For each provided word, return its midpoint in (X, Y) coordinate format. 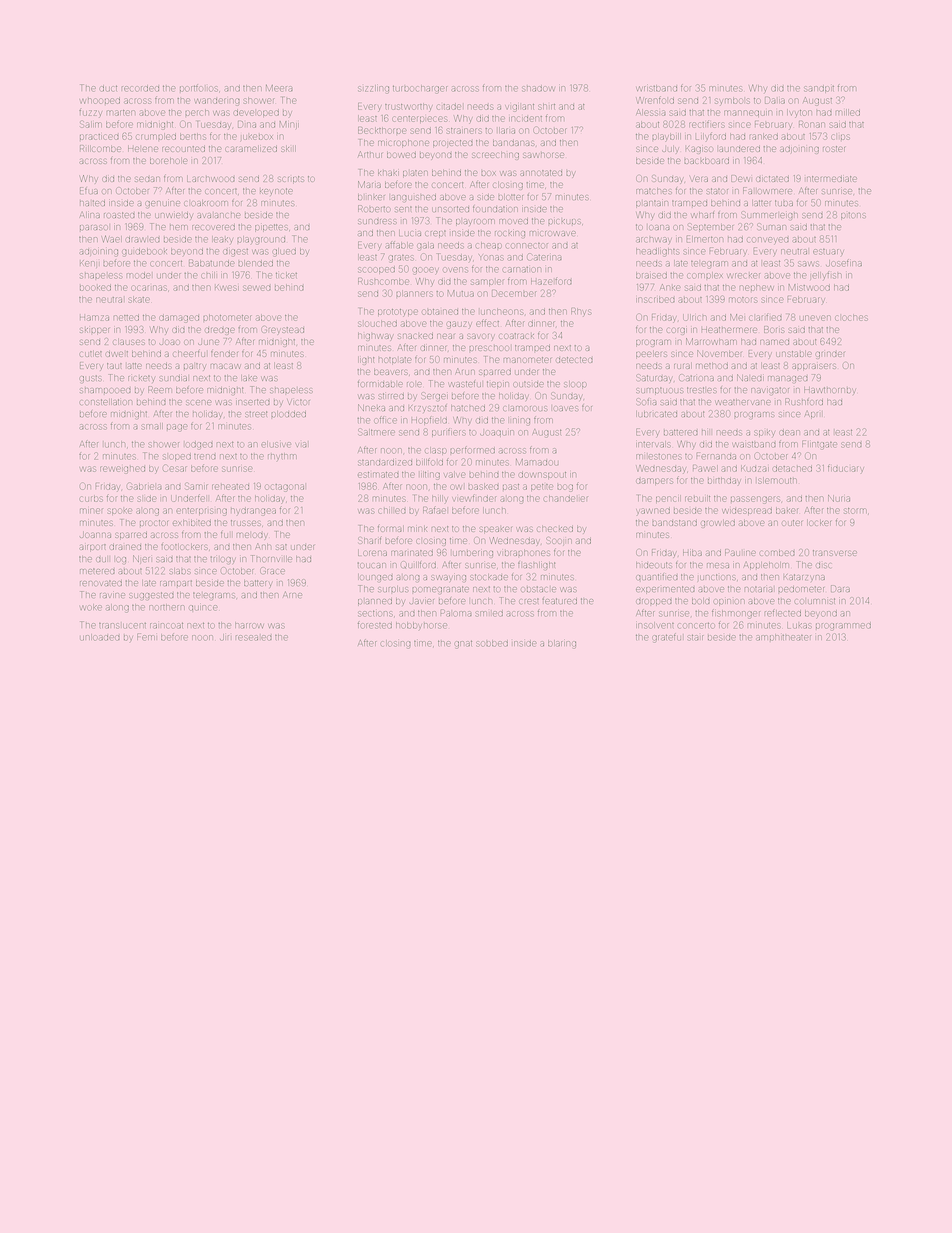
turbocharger (420, 89)
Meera (279, 88)
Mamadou (536, 462)
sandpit (819, 89)
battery (257, 583)
